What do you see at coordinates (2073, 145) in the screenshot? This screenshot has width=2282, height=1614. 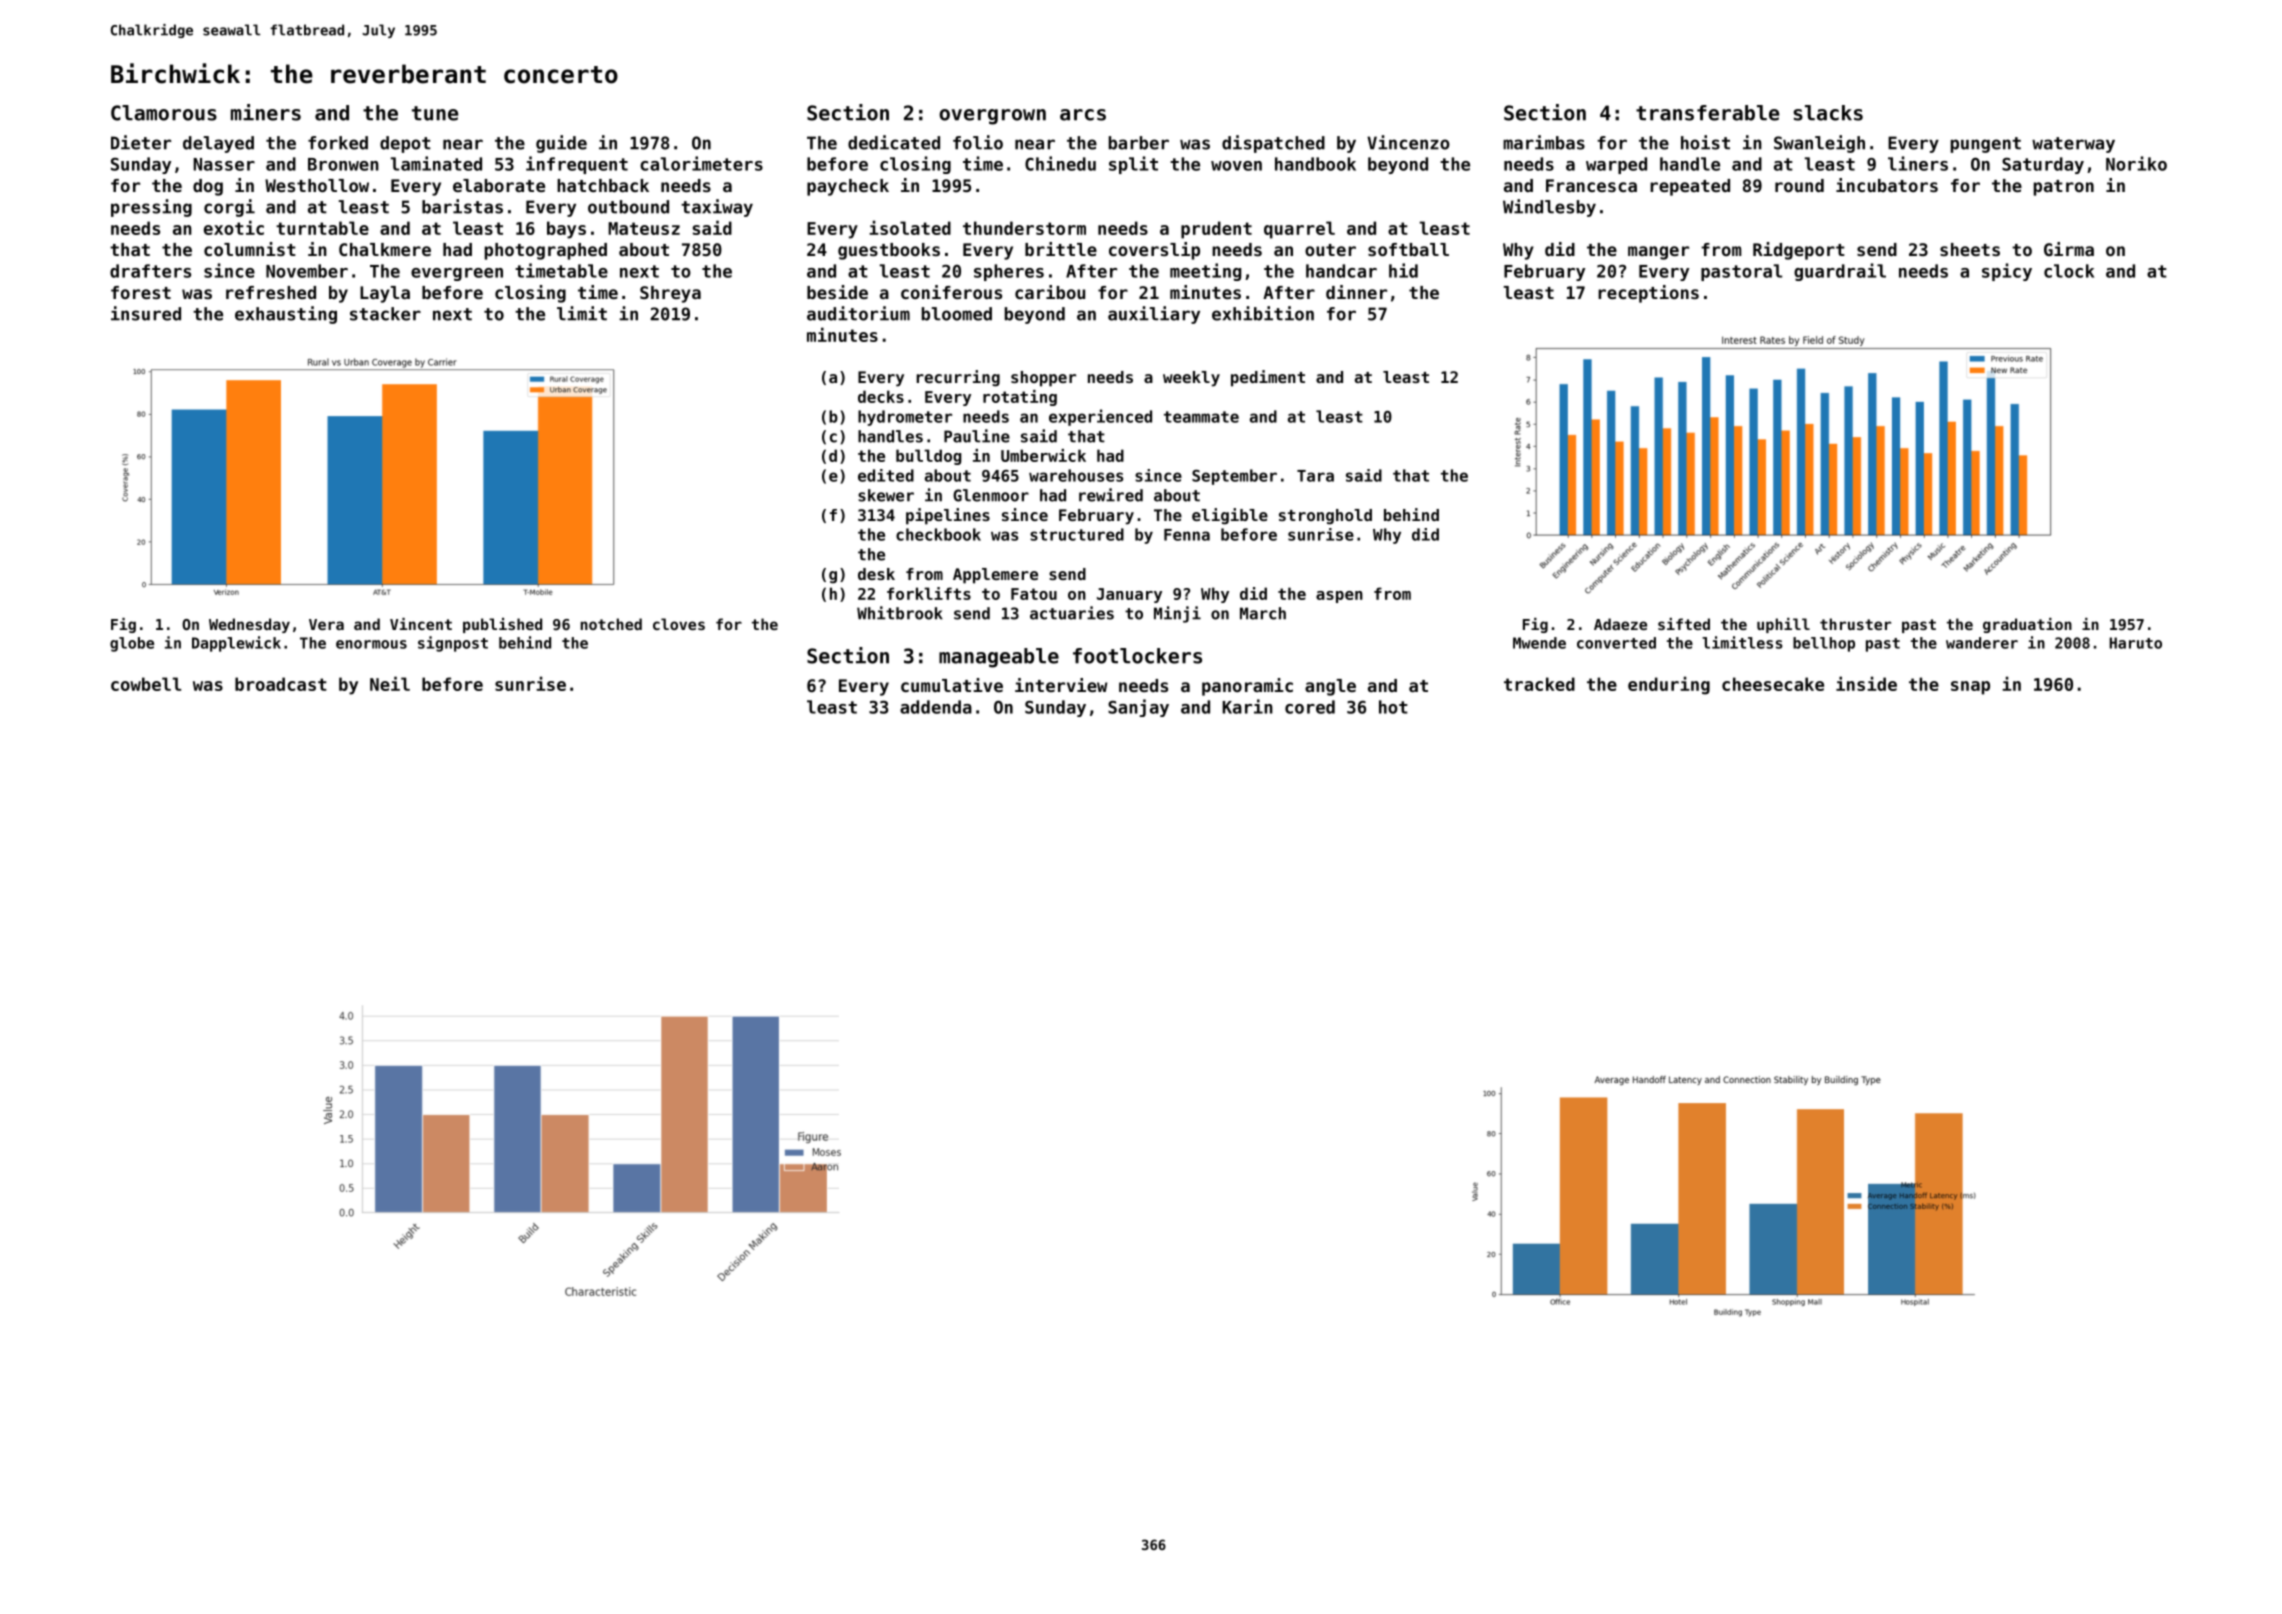 I see `waterway` at bounding box center [2073, 145].
